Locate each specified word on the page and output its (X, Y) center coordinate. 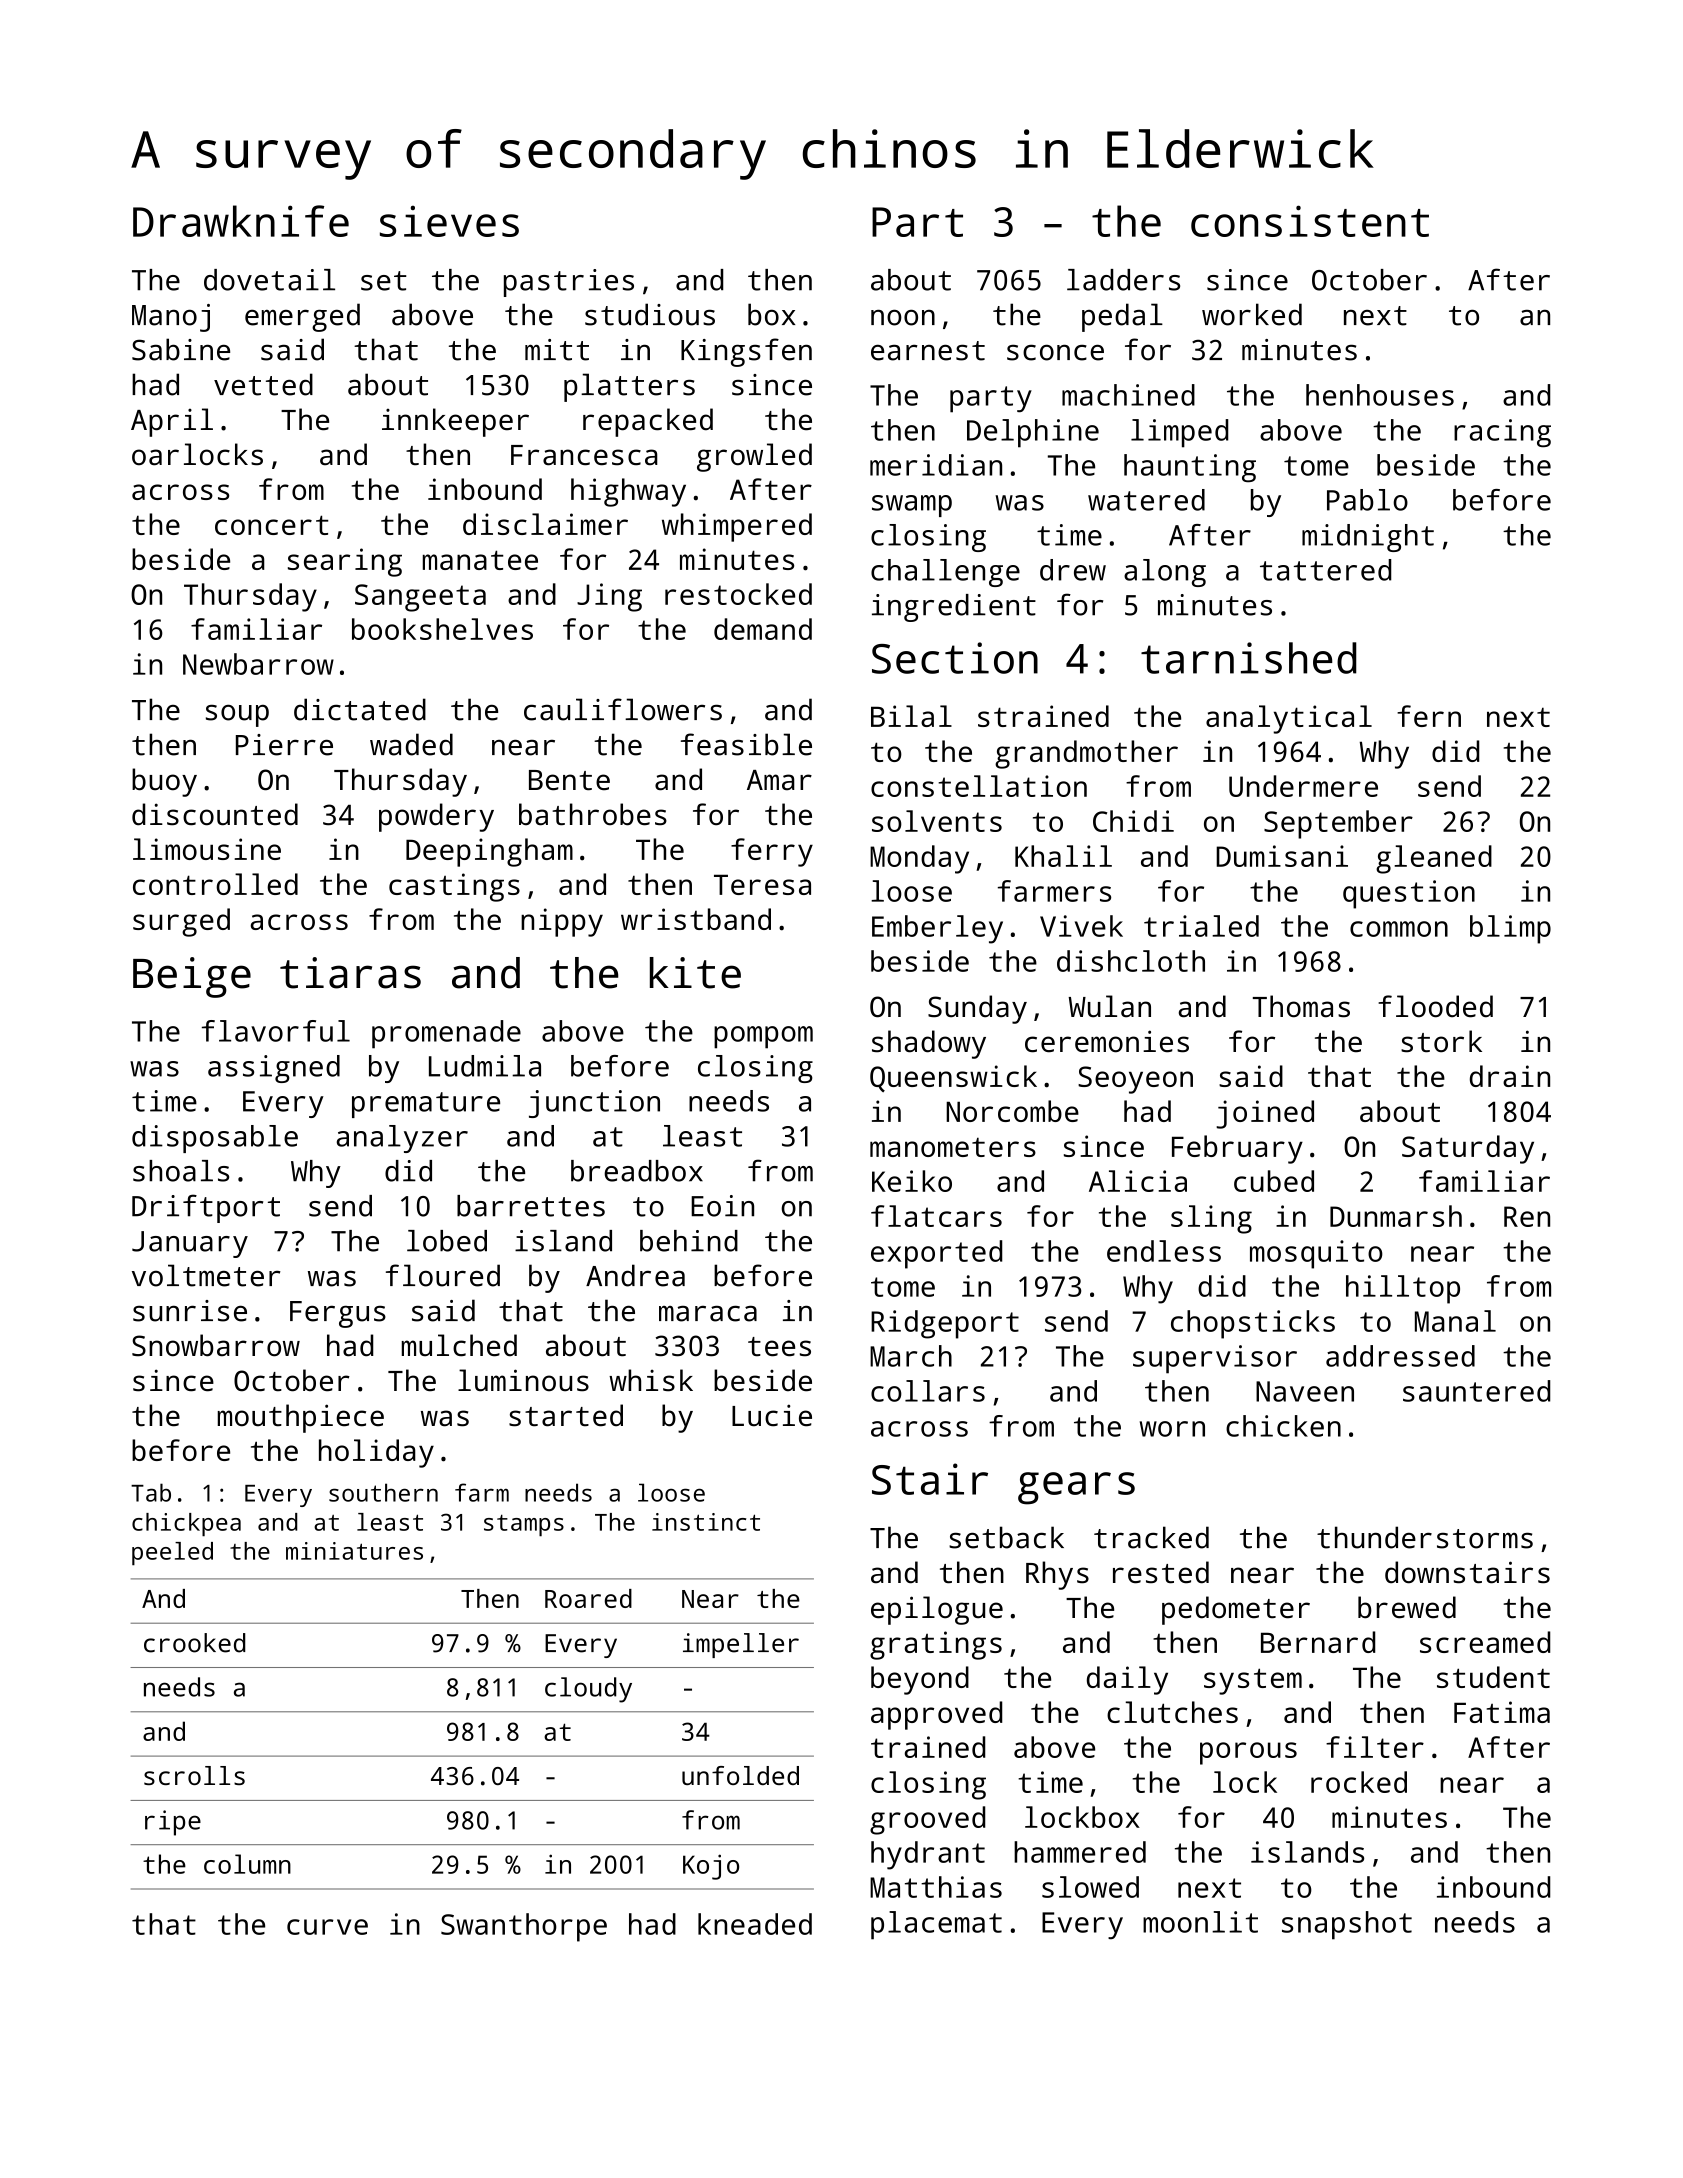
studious (650, 314)
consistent (1310, 221)
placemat (936, 1925)
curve (327, 1927)
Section (955, 658)
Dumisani (1282, 856)
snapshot (1347, 1925)
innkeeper (455, 422)
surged (181, 922)
